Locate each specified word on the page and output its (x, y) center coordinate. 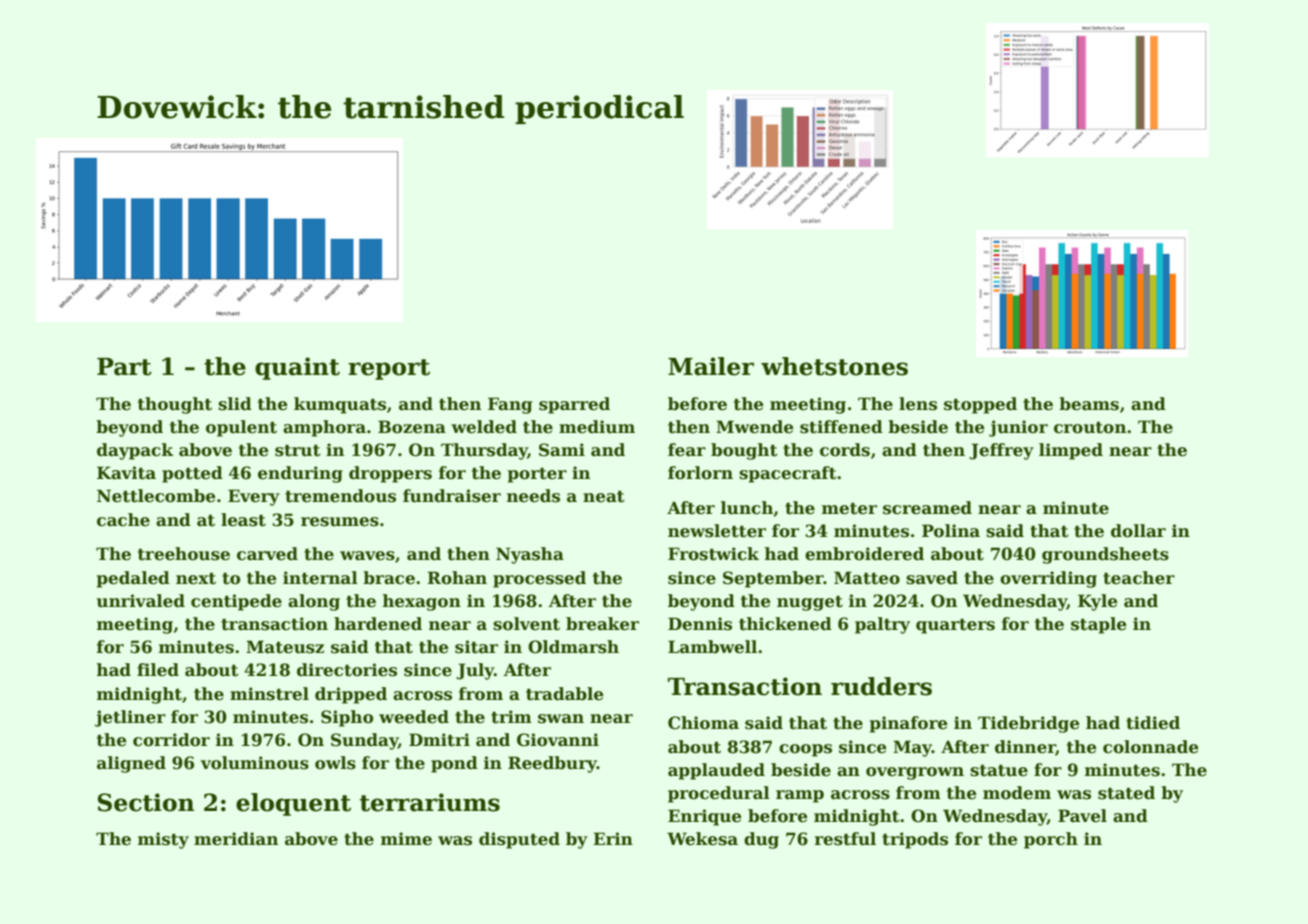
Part (124, 367)
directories (347, 670)
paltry (882, 625)
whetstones (834, 366)
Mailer (711, 366)
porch (1051, 840)
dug (761, 840)
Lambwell (712, 647)
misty (163, 840)
